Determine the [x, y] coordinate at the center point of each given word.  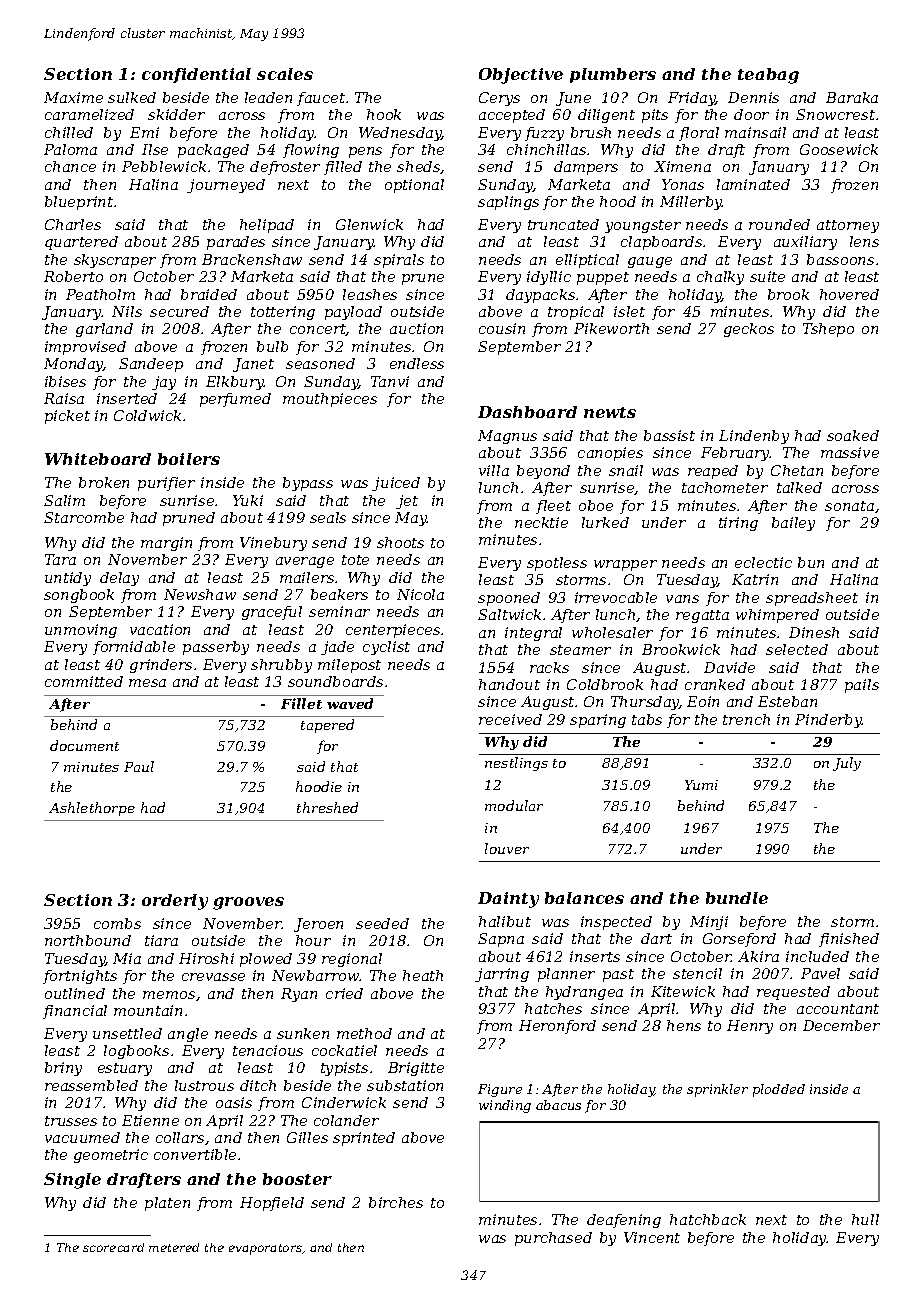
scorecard [113, 1247]
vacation [160, 629]
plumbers [613, 75]
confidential [196, 75]
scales [285, 74]
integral [533, 634]
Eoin [703, 701]
